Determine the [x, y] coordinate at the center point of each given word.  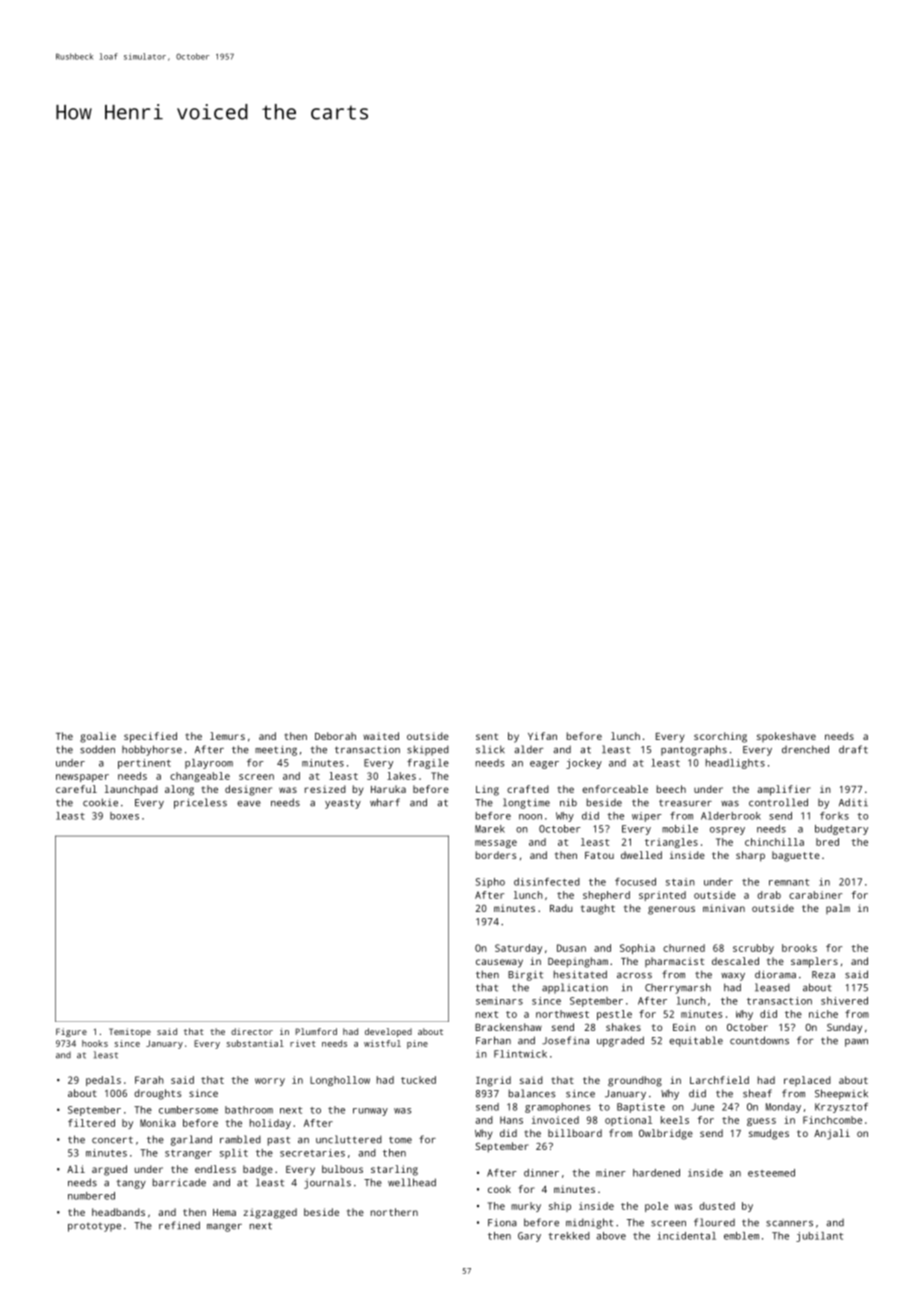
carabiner [815, 895]
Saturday [518, 949]
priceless [200, 803]
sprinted [662, 896]
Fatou [599, 855]
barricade [179, 1182]
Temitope [130, 1032]
